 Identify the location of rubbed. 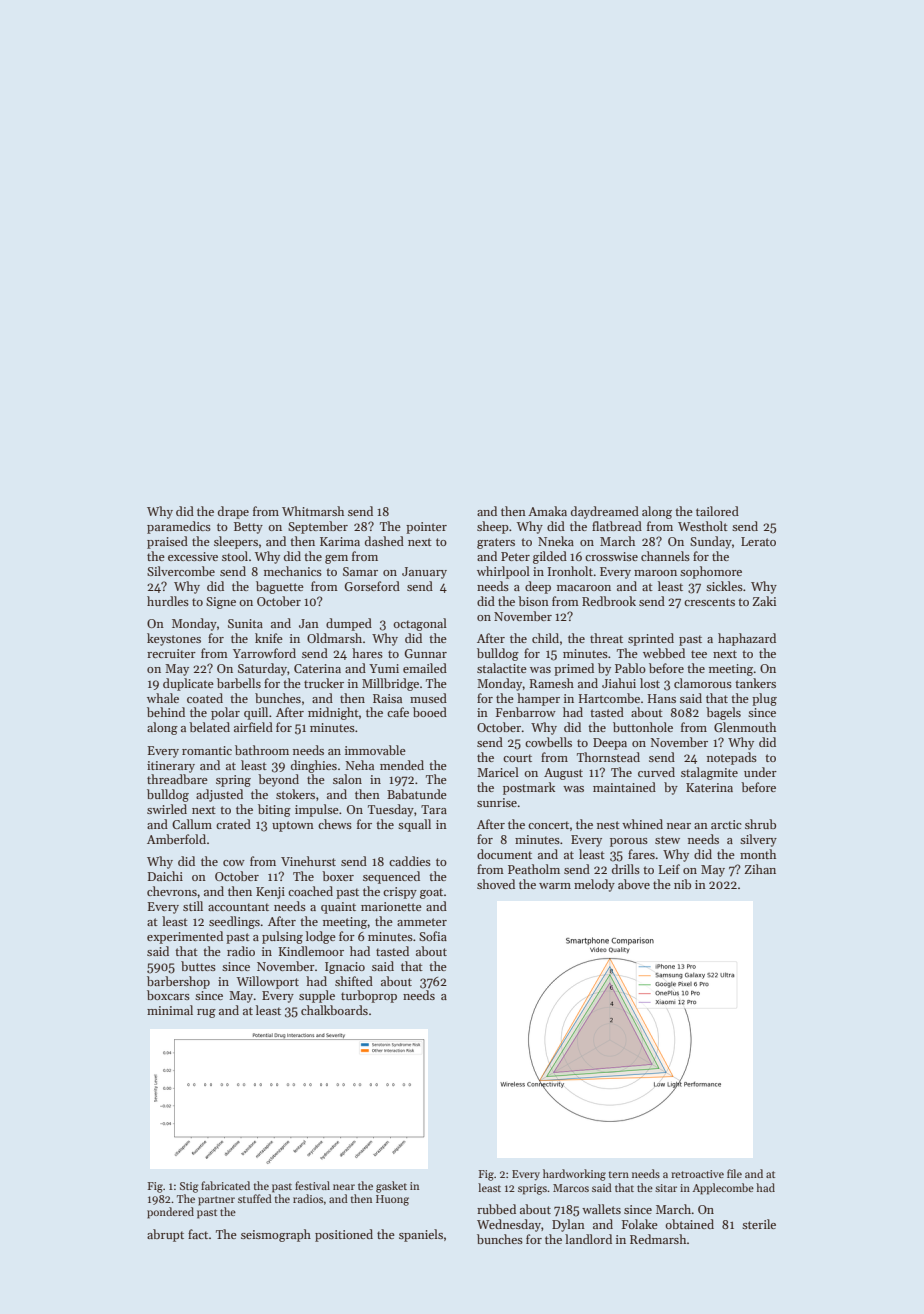
(496, 1209).
